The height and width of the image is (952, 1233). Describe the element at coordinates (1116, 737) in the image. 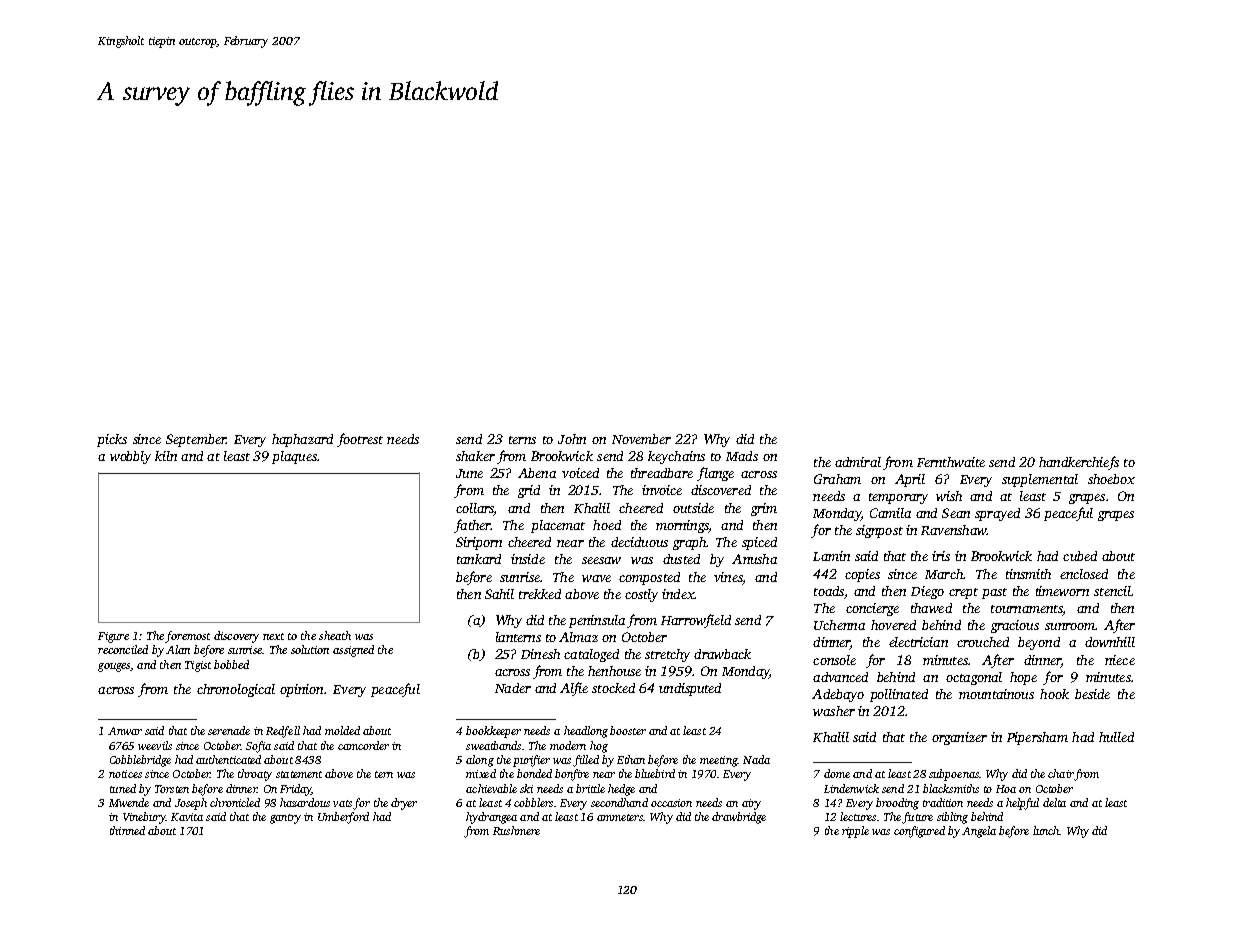

I see `hulled` at that location.
